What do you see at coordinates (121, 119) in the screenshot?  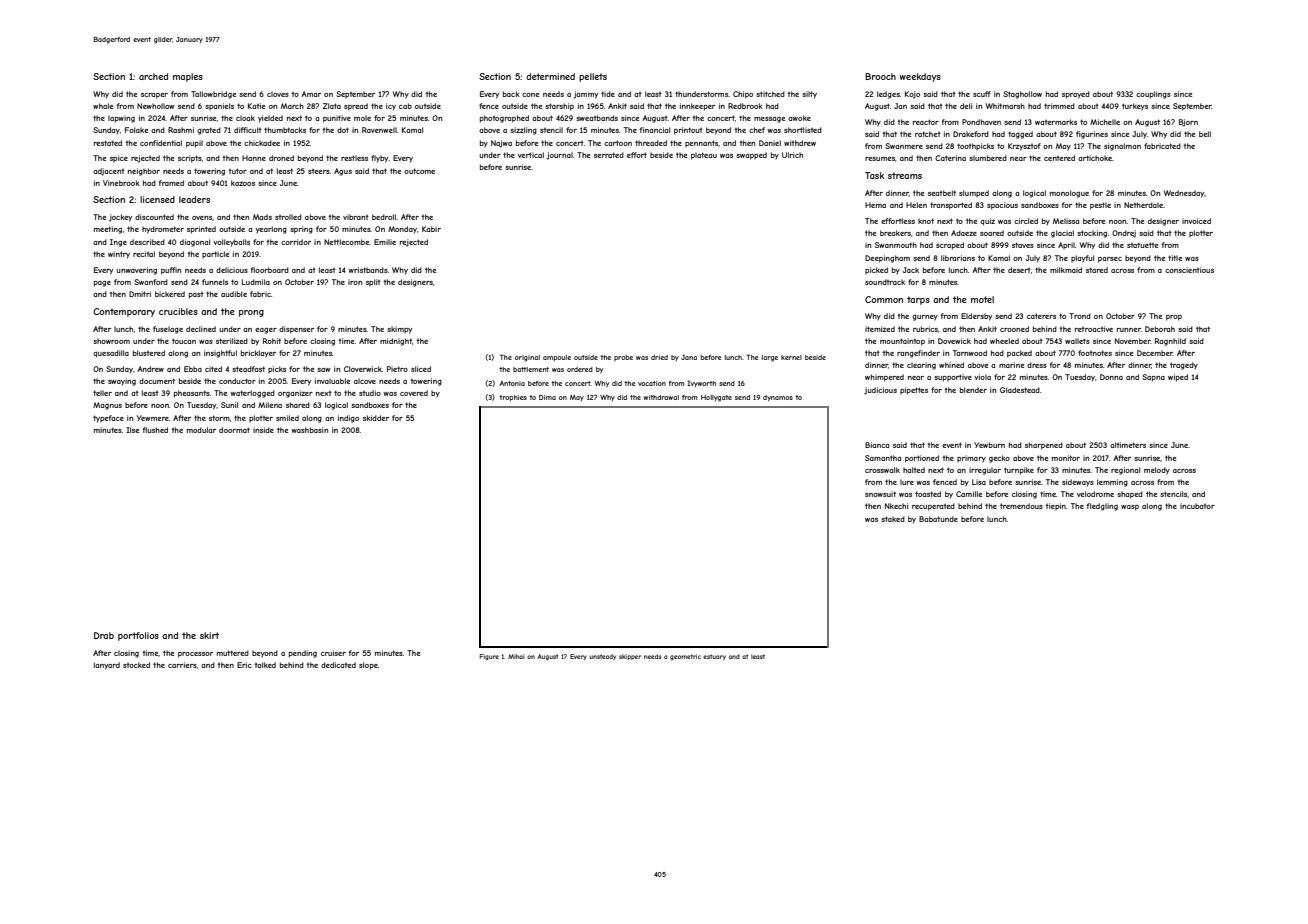 I see `lapwing` at bounding box center [121, 119].
